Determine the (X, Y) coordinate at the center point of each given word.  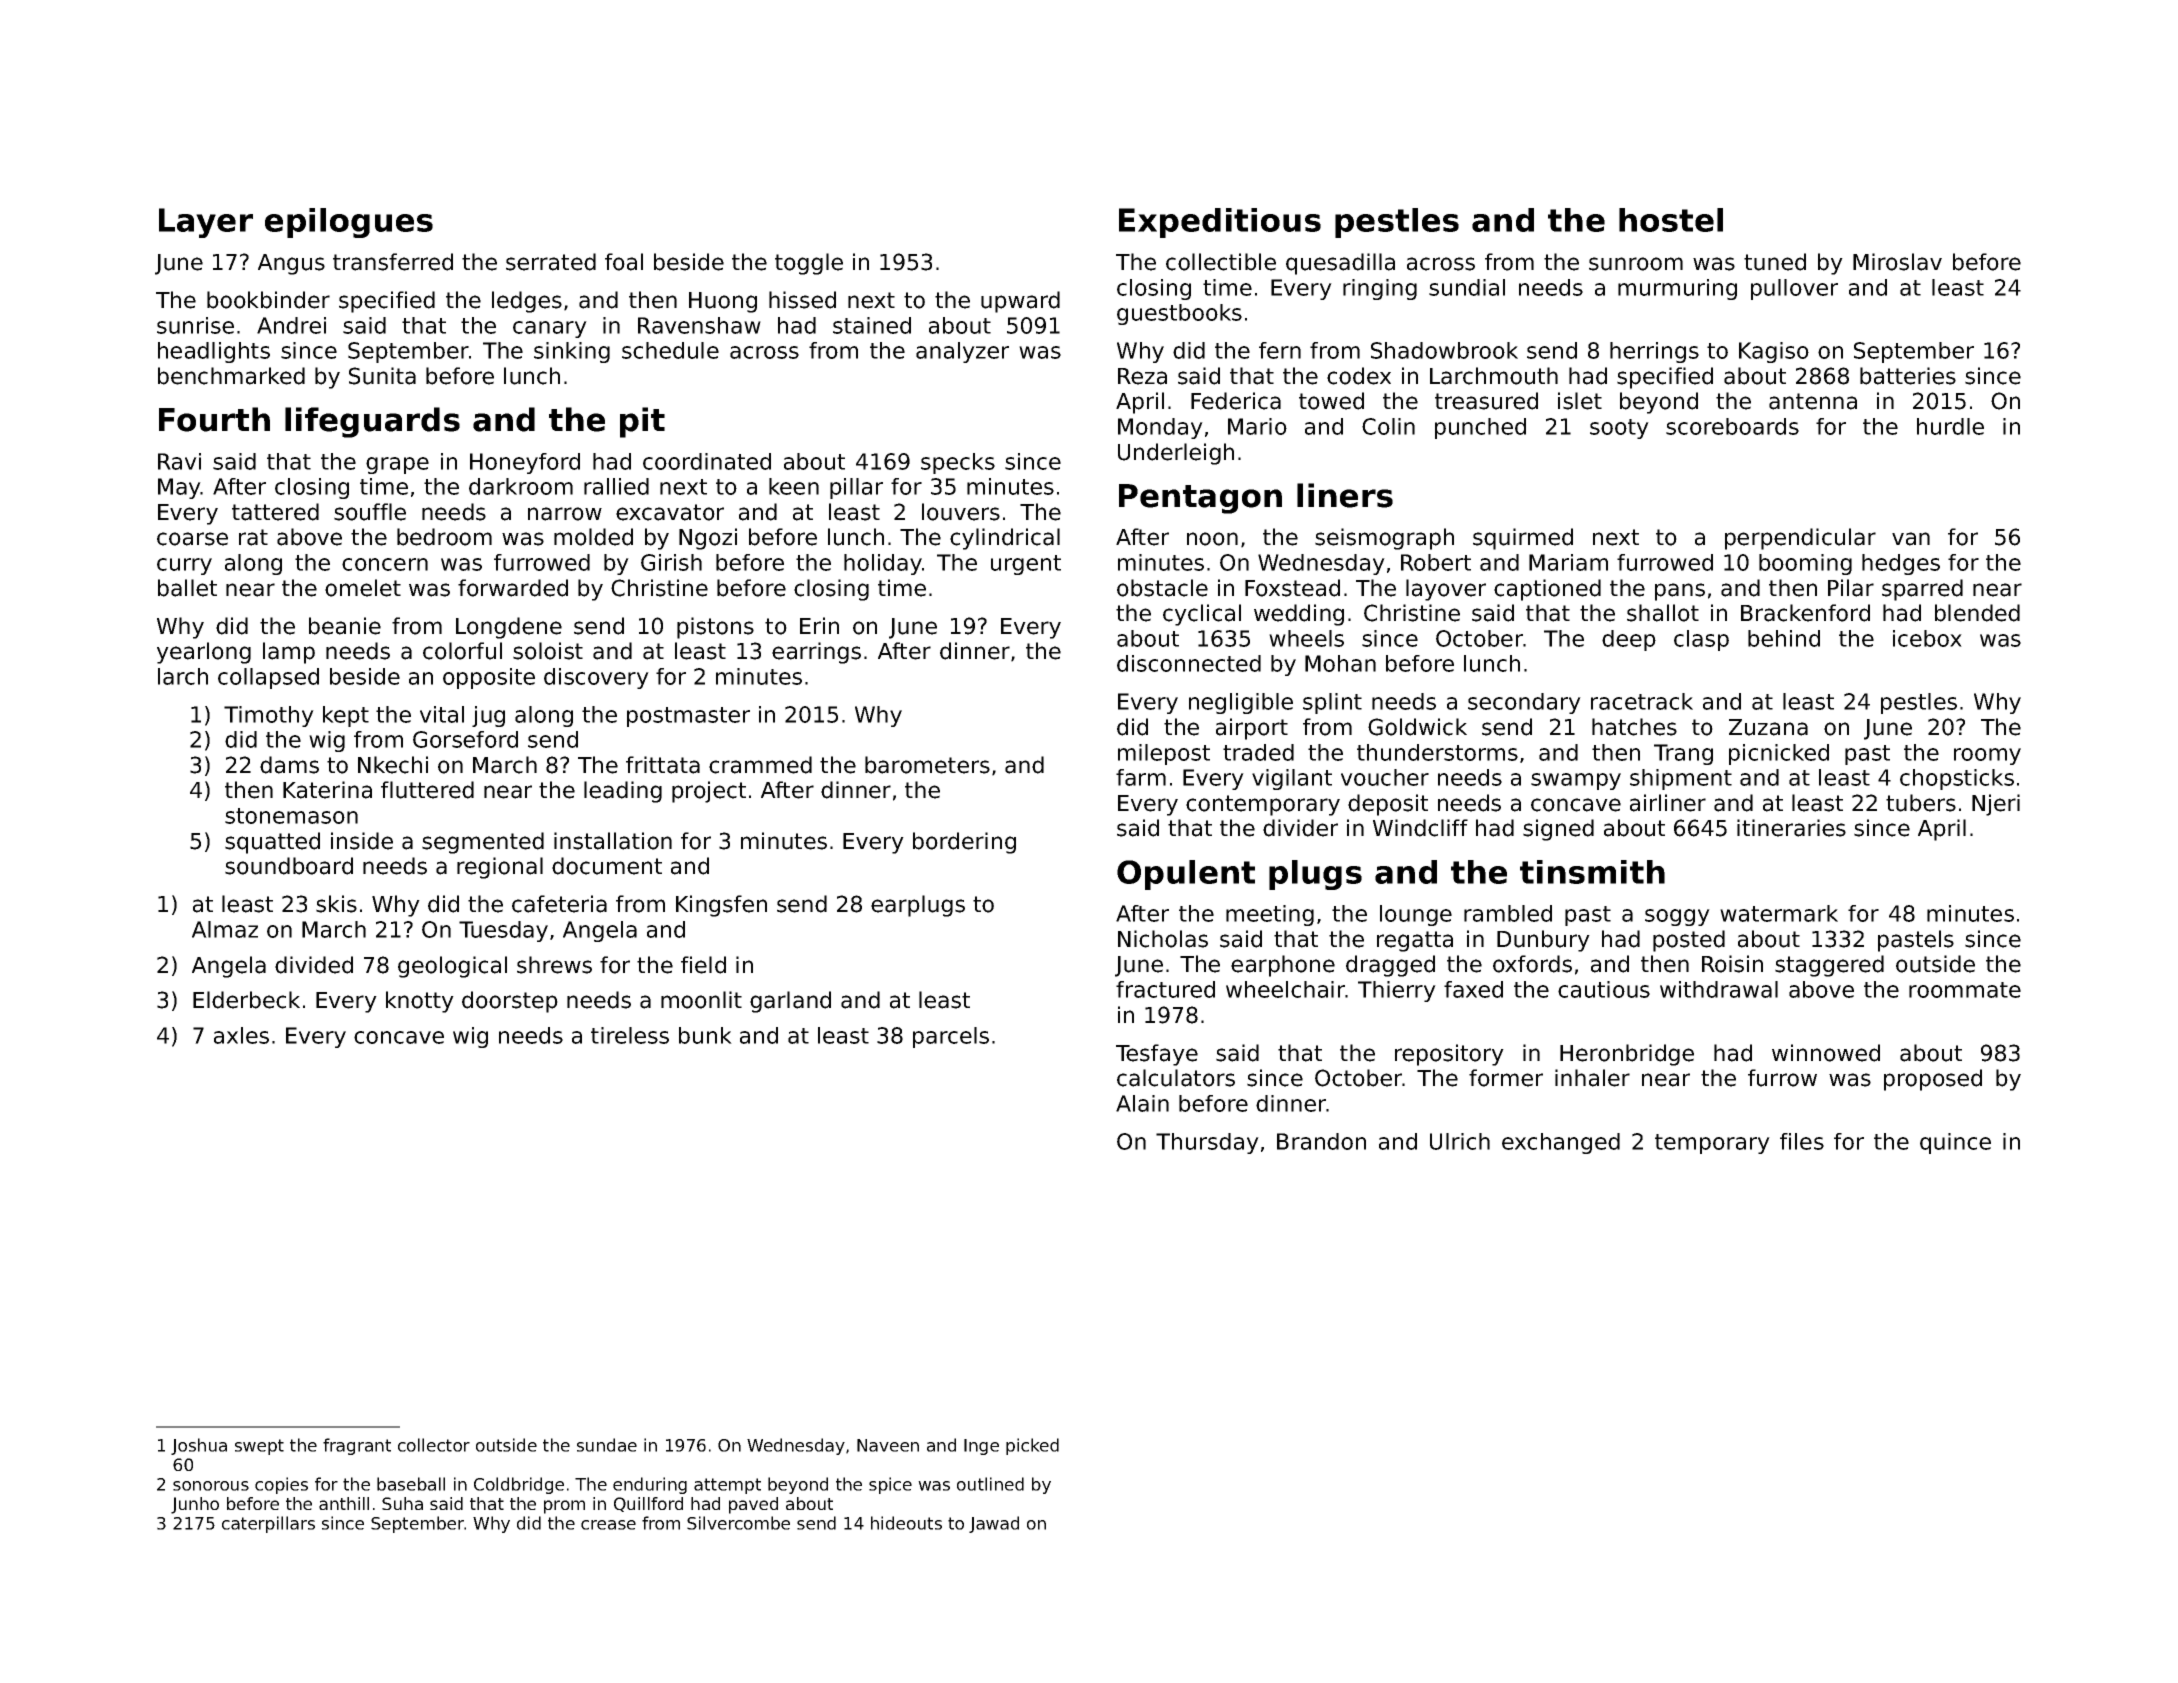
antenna (1813, 401)
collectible (1221, 262)
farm (1141, 777)
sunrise (195, 325)
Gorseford (465, 739)
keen (794, 486)
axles (241, 1035)
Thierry (1397, 991)
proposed (1933, 1080)
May (179, 488)
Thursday (1207, 1143)
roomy (1987, 756)
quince (1955, 1143)
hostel (1671, 220)
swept (259, 1447)
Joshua (199, 1446)
